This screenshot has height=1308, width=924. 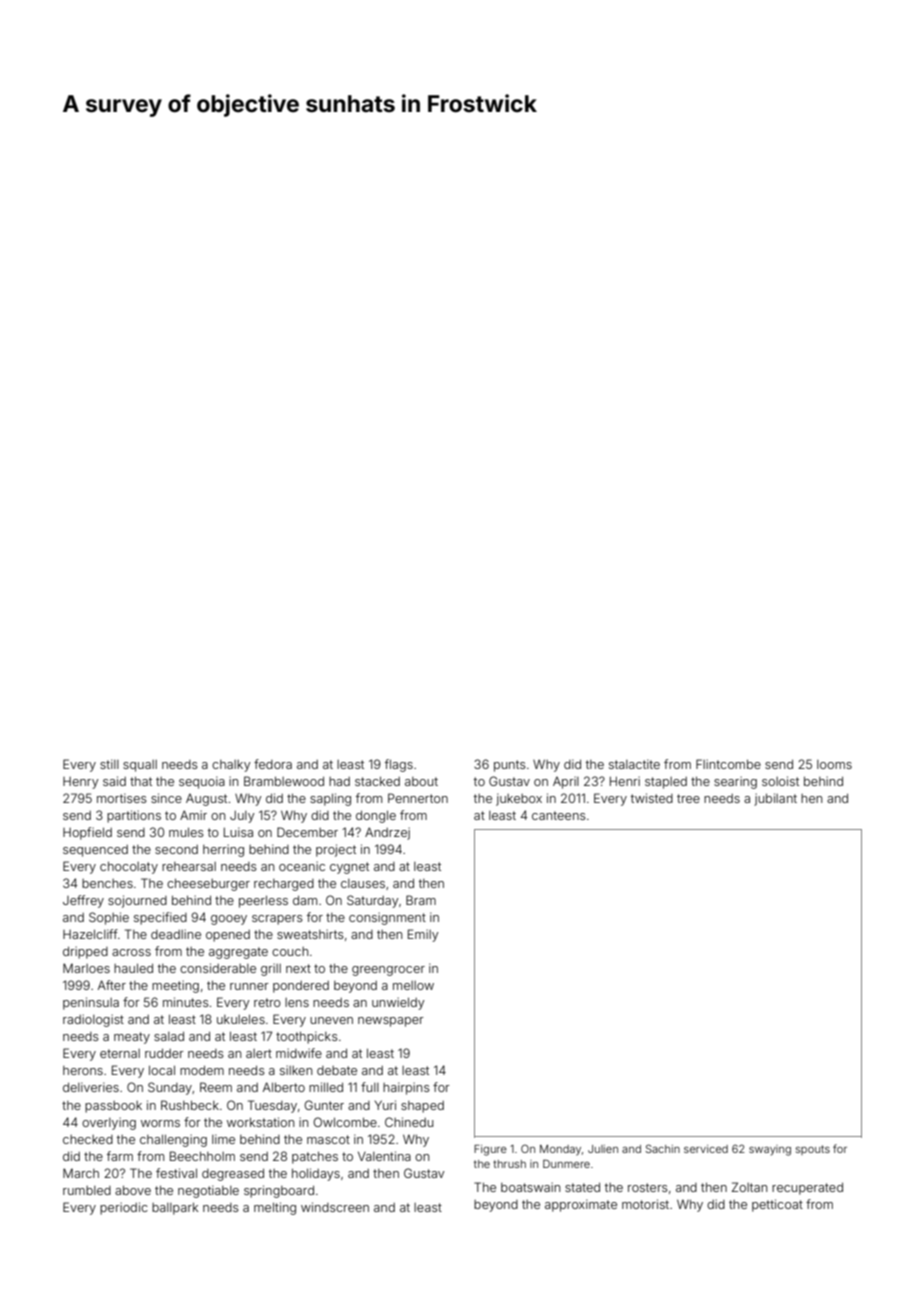 What do you see at coordinates (335, 1207) in the screenshot?
I see `windscreen` at bounding box center [335, 1207].
